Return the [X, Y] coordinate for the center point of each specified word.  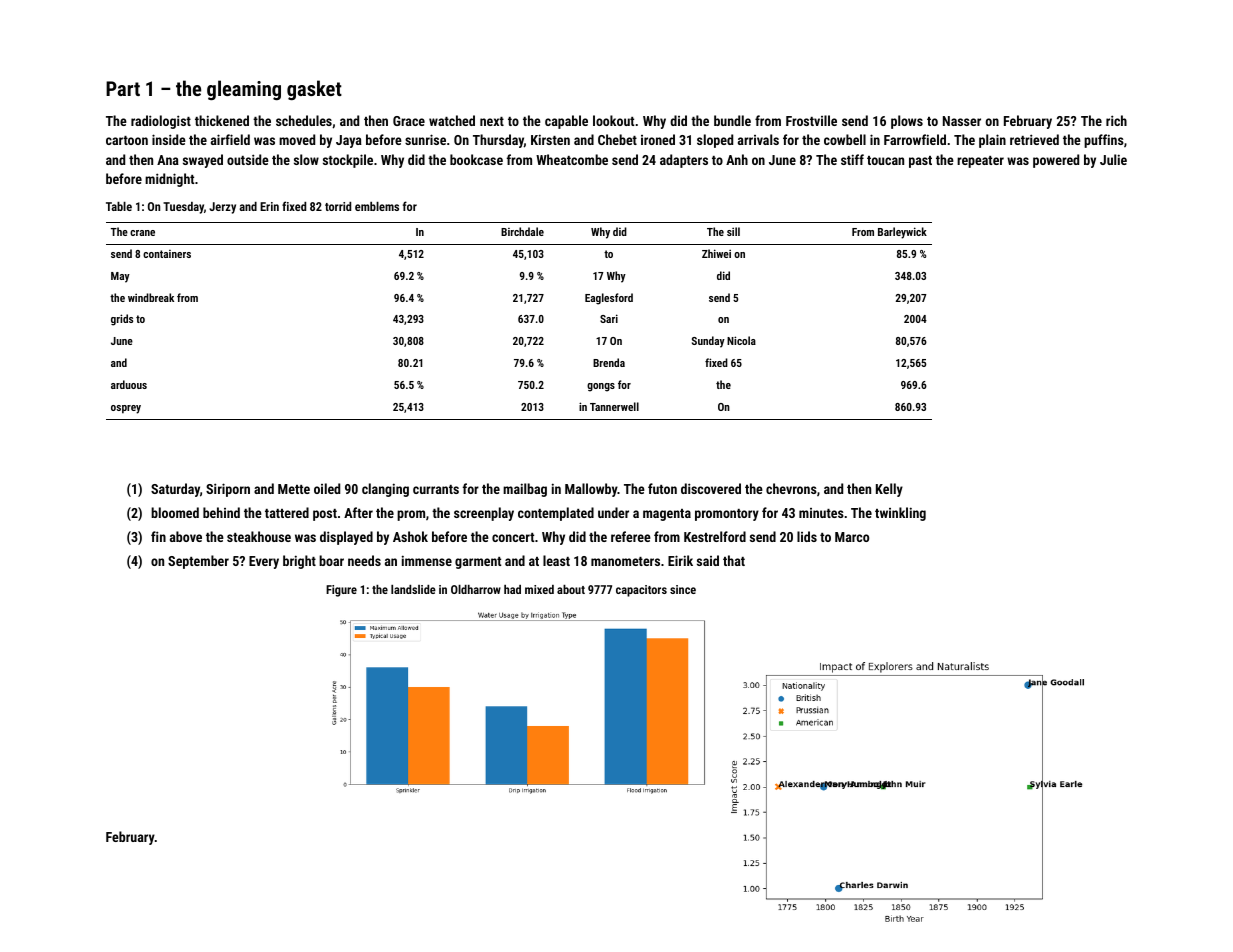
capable [566, 122]
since [683, 589]
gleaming [244, 90]
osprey [126, 409]
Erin [269, 206]
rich [1116, 120]
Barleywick [902, 233]
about [571, 589]
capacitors [641, 591]
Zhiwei [716, 253]
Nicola [741, 340]
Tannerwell [614, 406]
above [186, 536]
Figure [341, 591]
